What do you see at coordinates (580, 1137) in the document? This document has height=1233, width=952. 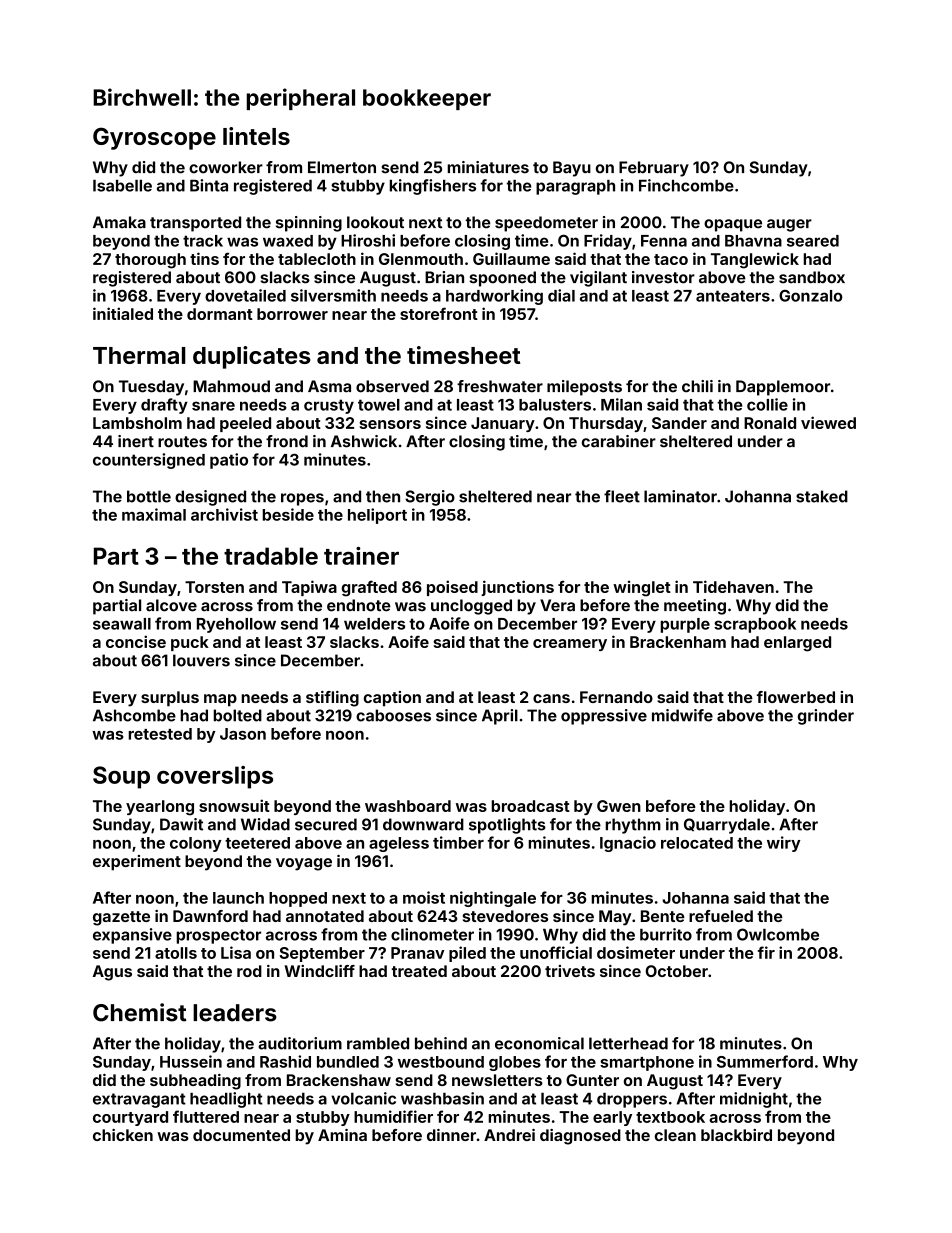 I see `diagnosed` at bounding box center [580, 1137].
